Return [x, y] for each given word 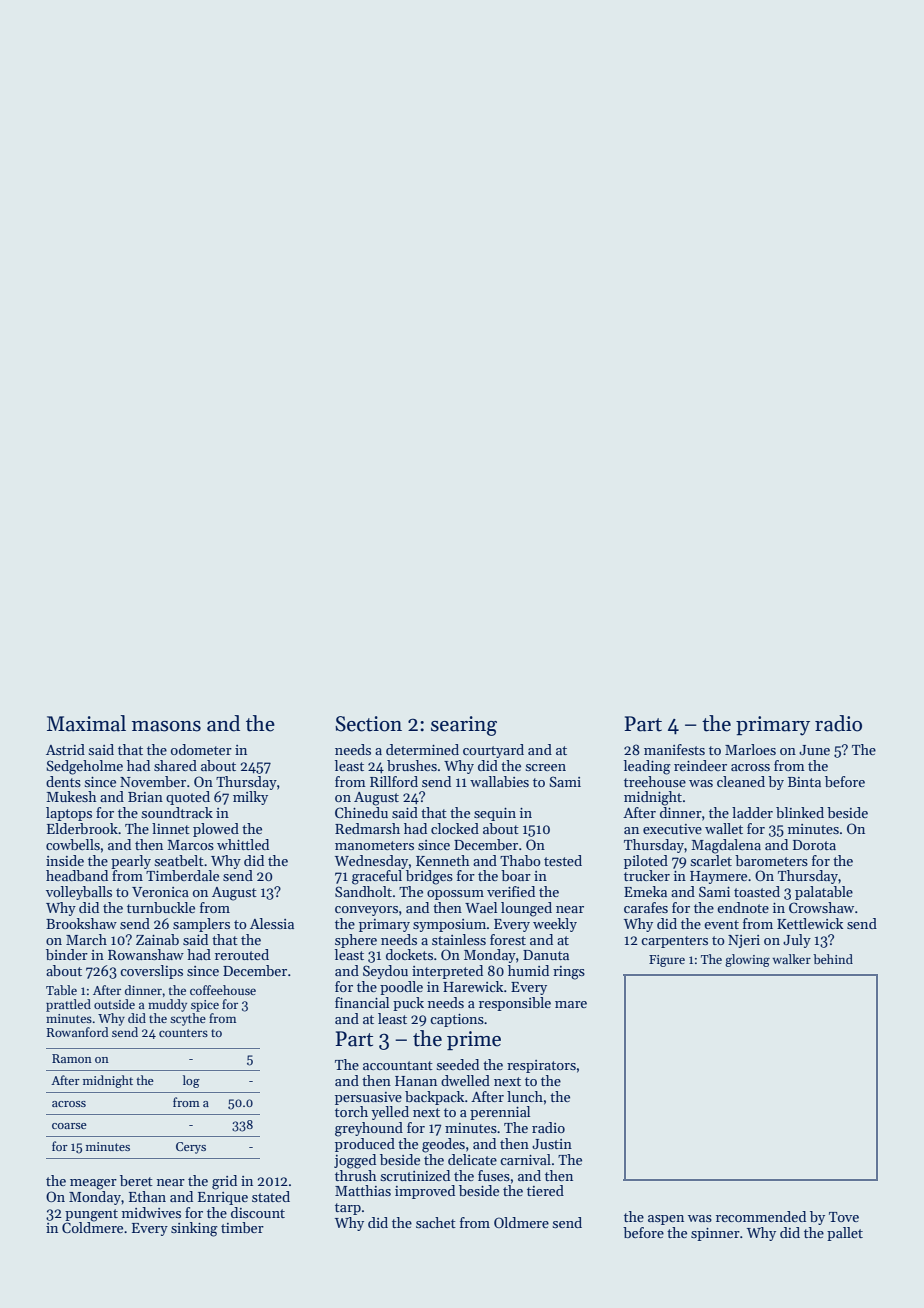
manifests [674, 749]
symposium [449, 925]
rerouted [242, 954]
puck [408, 1004]
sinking [194, 1229]
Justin [552, 1144]
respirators [541, 1066]
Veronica [160, 892]
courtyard [493, 751]
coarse [69, 1126]
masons [166, 726]
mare [571, 1004]
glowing [747, 960]
